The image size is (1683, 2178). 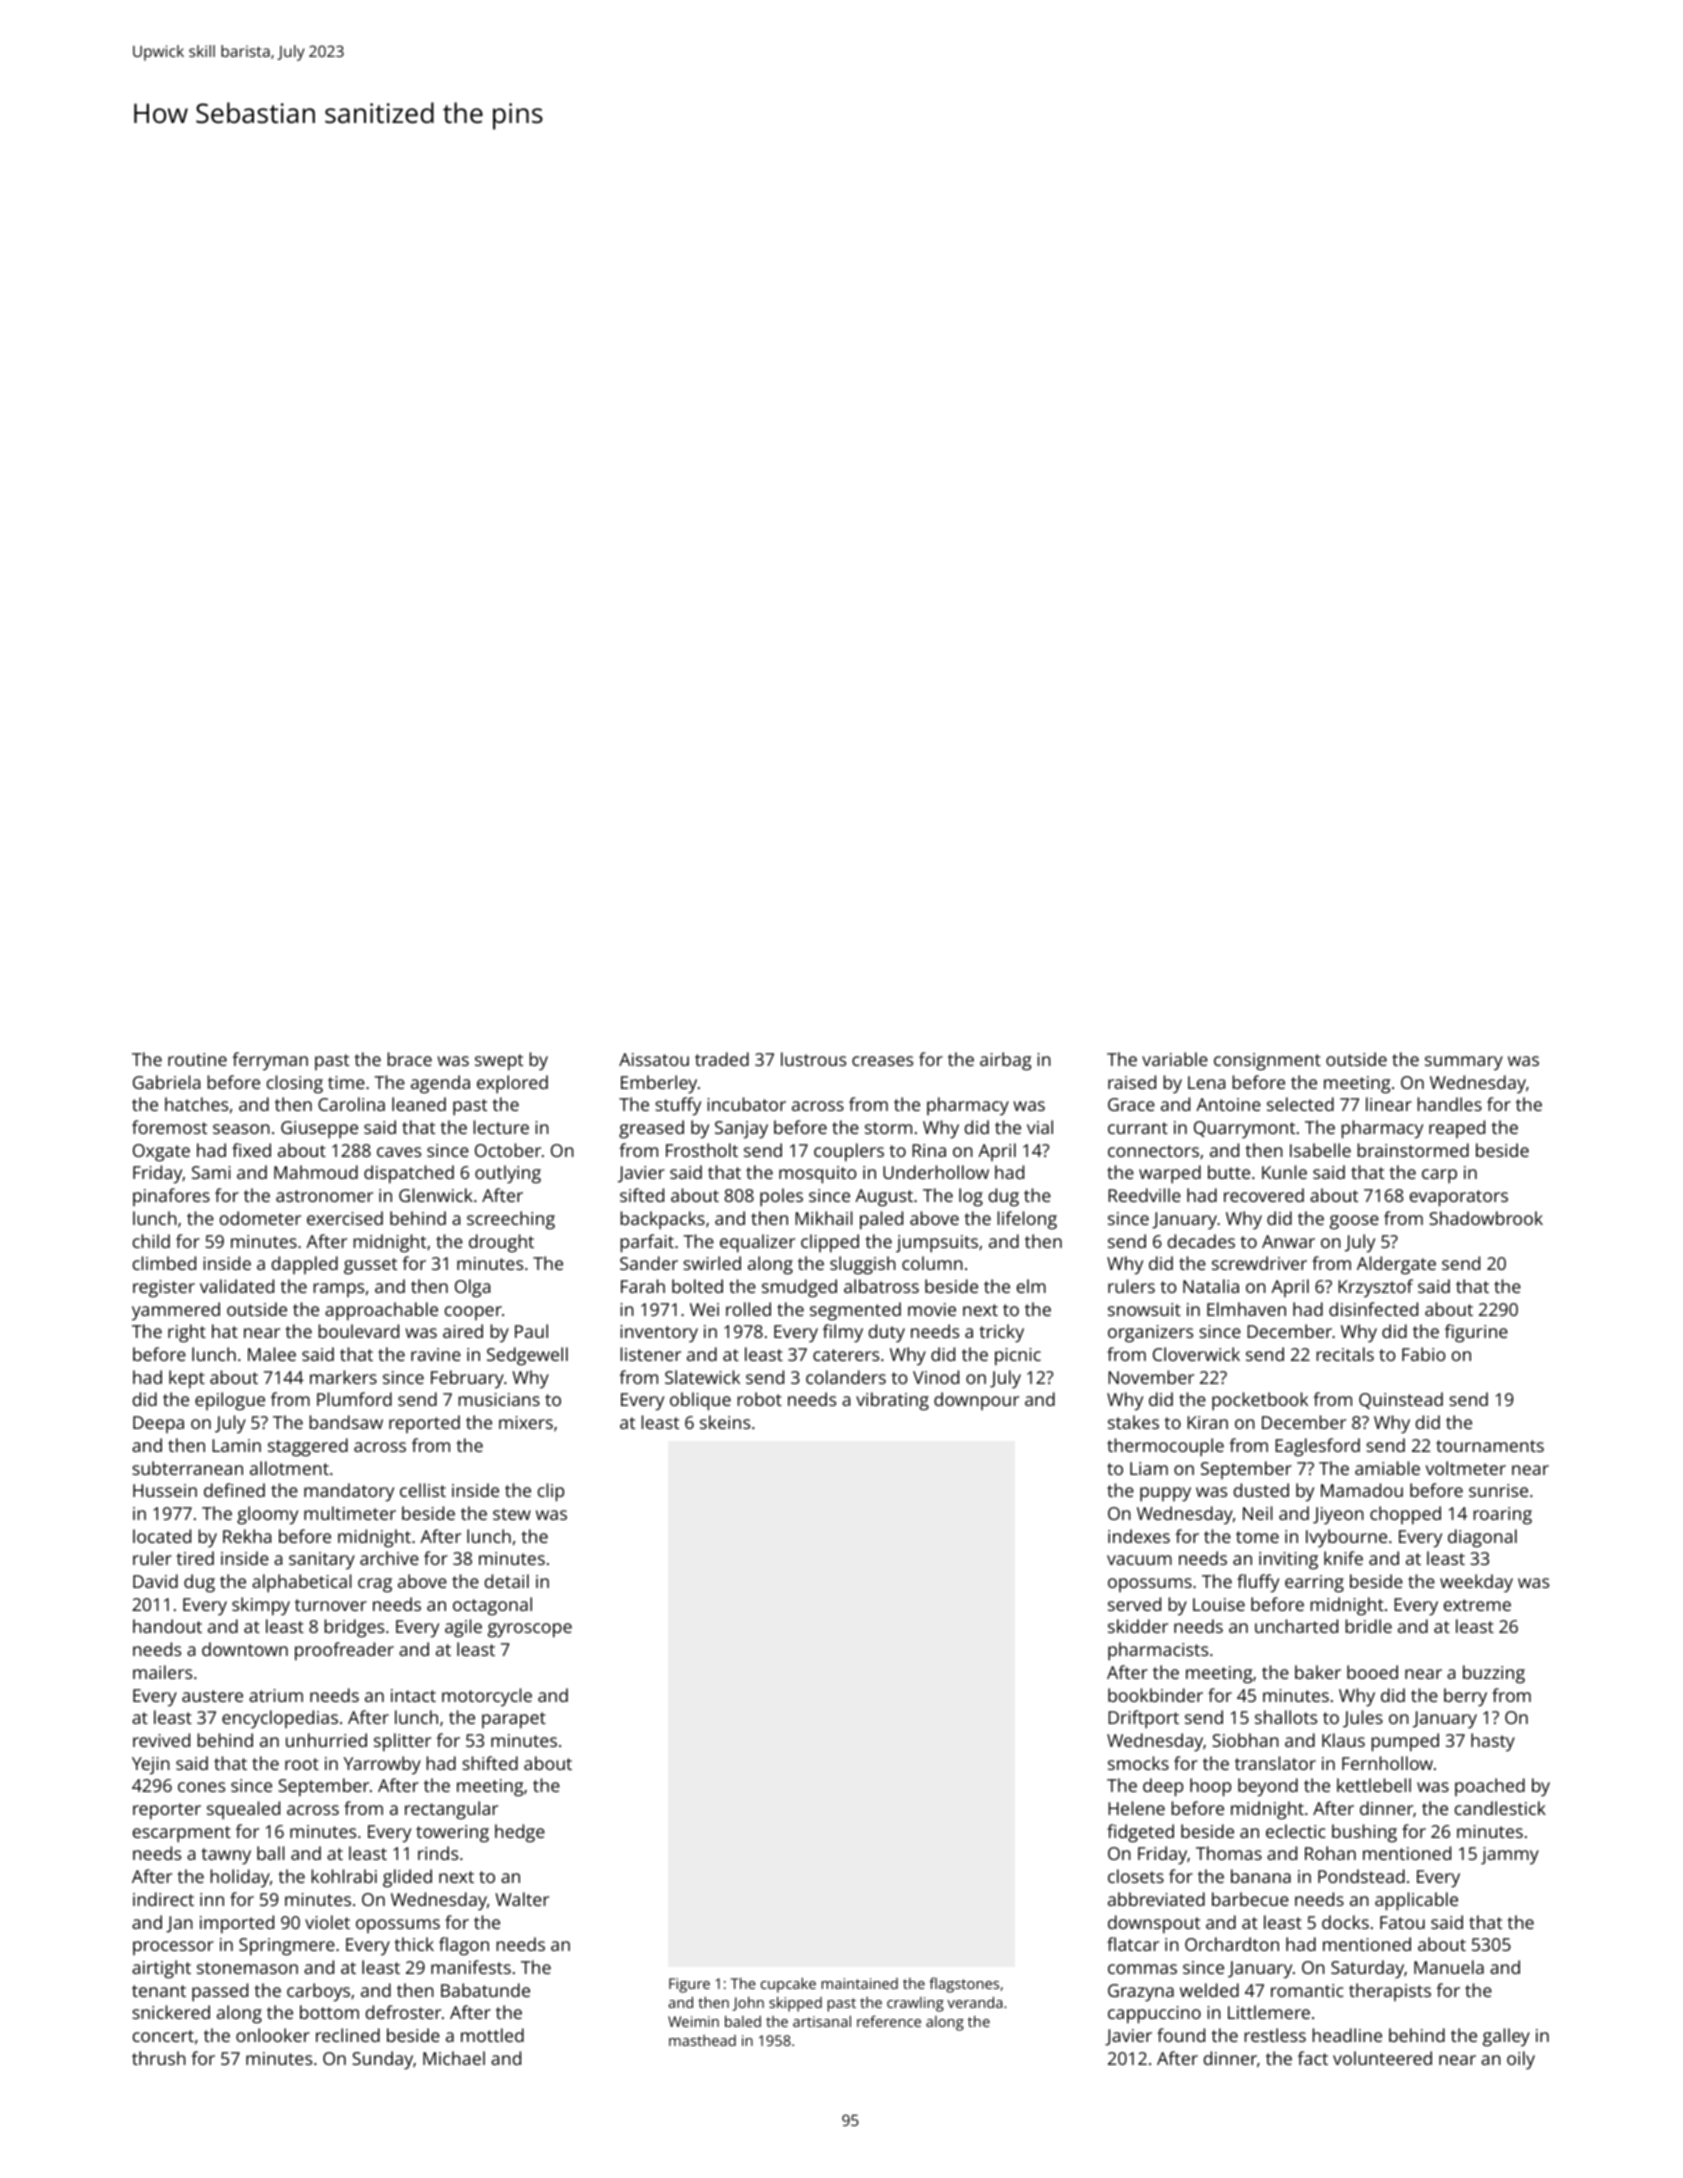 I want to click on detail, so click(x=507, y=1581).
